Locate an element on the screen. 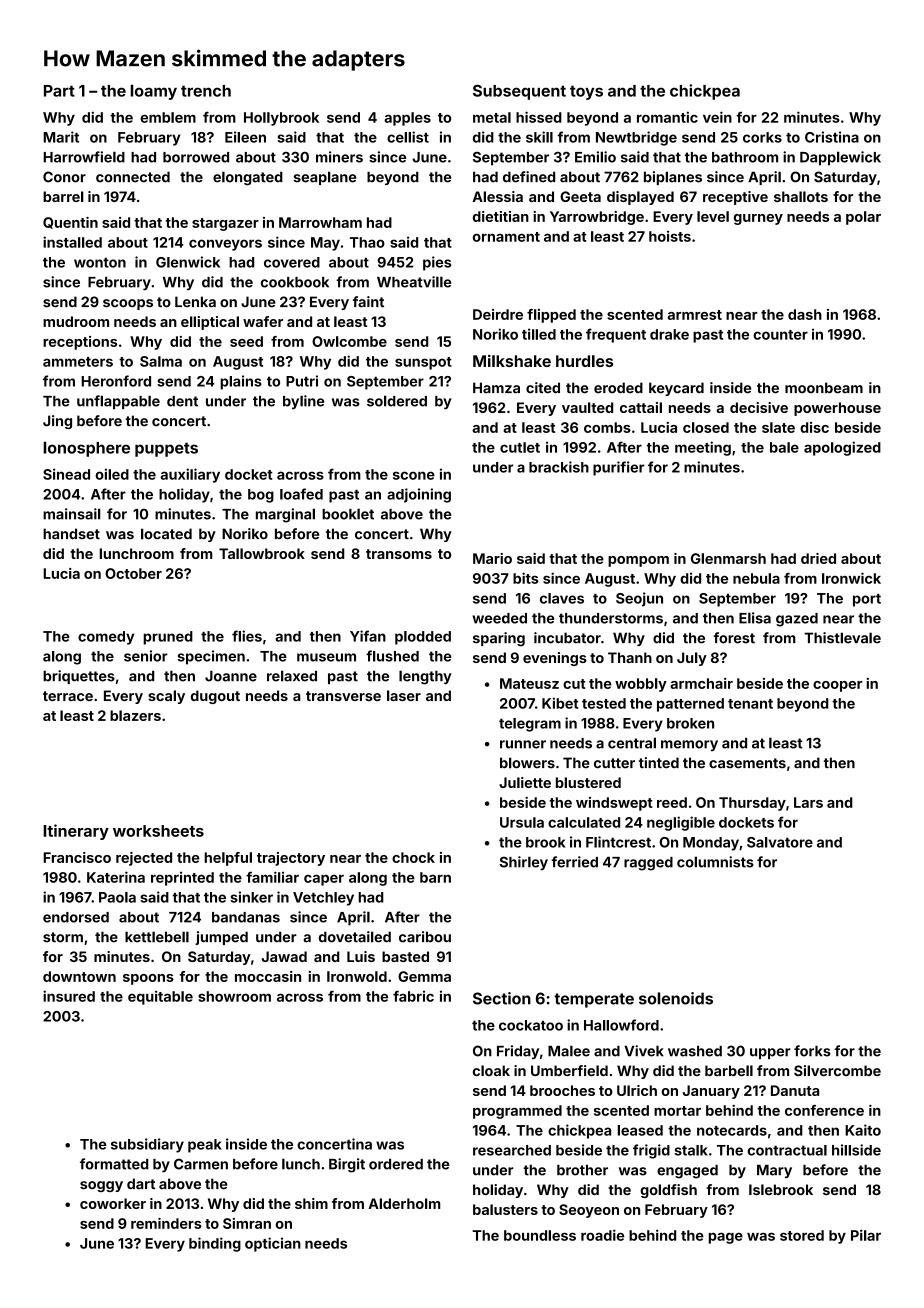 The width and height of the screenshot is (924, 1308). programmed is located at coordinates (517, 1112).
